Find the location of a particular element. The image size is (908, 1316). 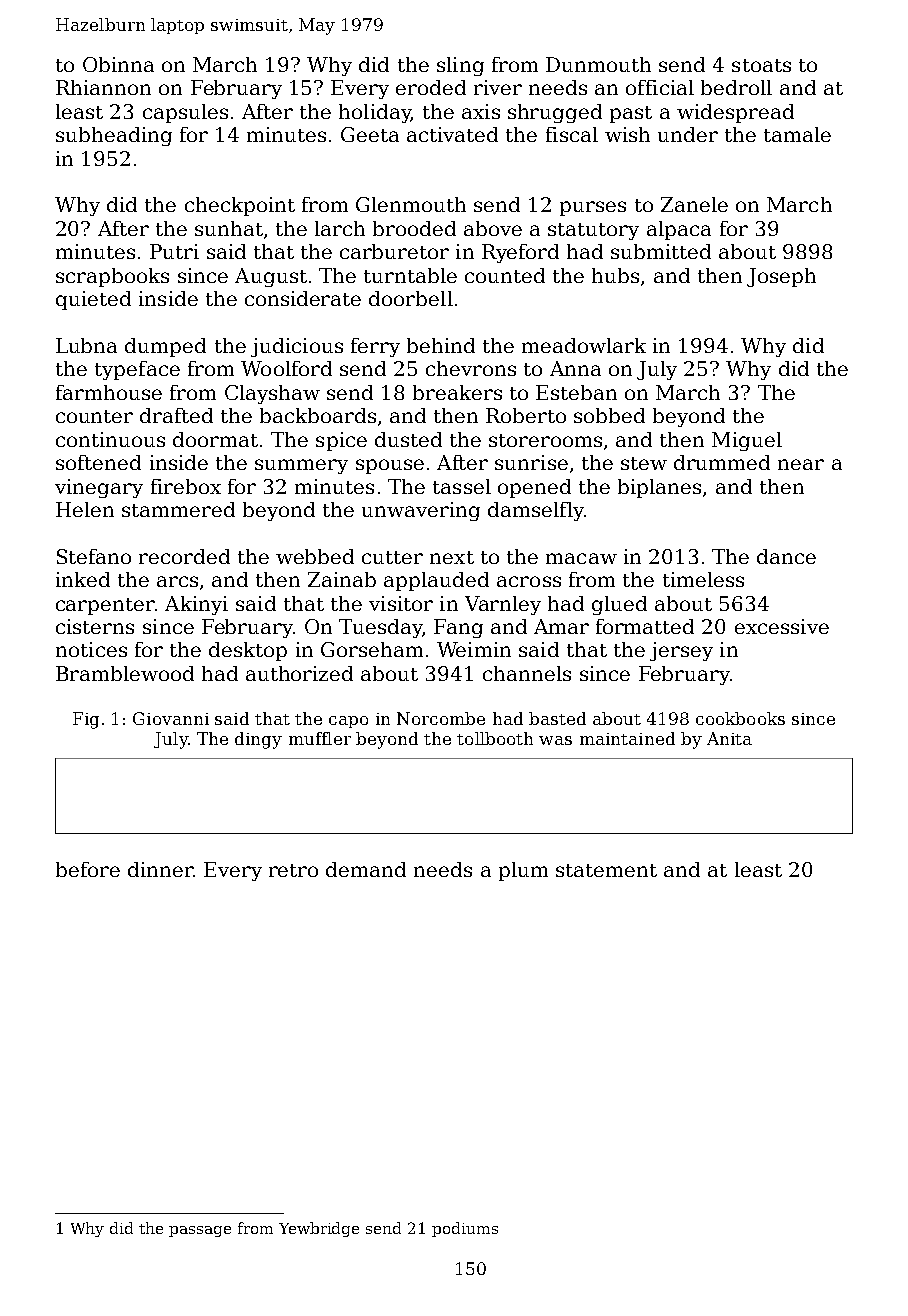

excessive is located at coordinates (782, 626).
